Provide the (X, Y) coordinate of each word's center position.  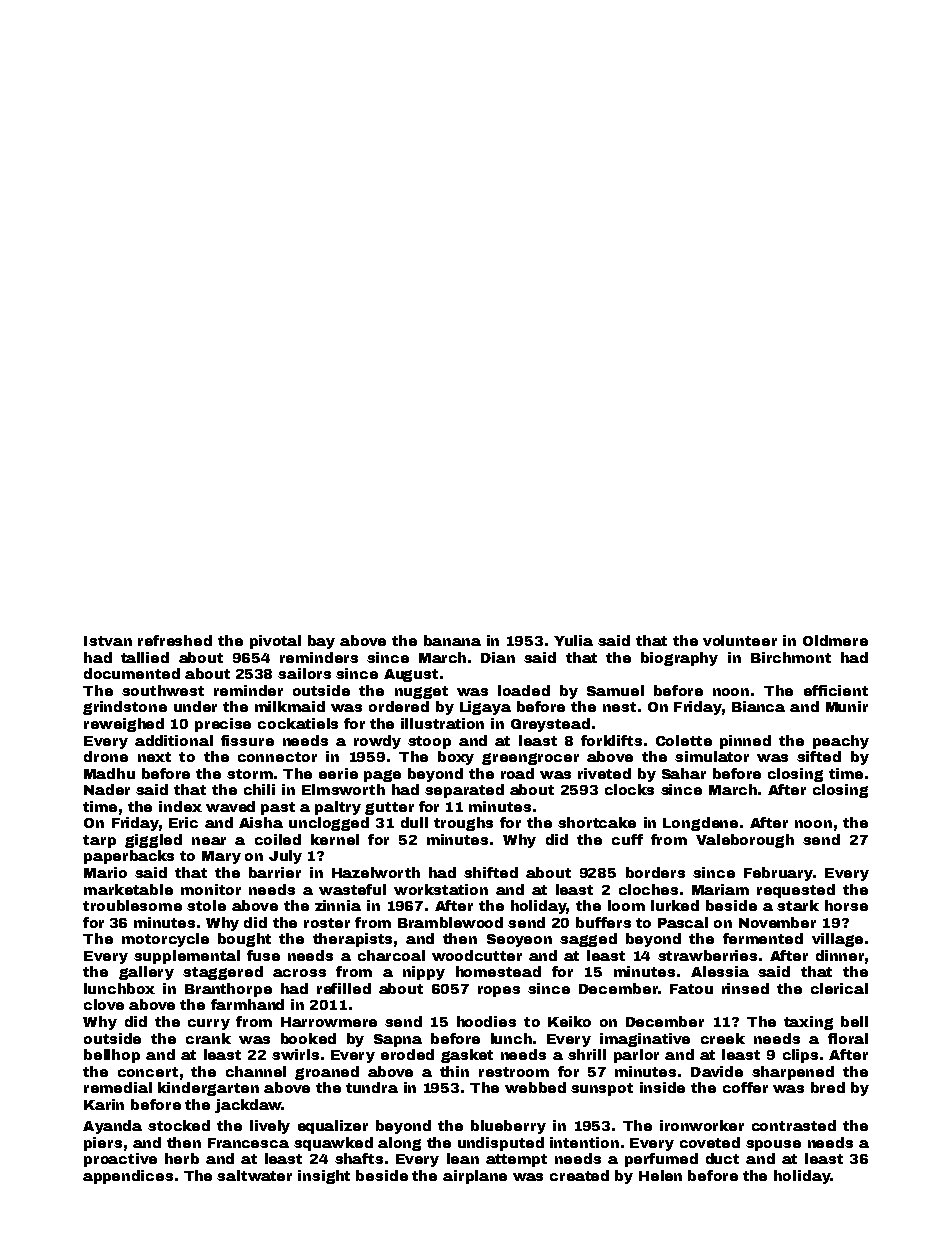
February (778, 874)
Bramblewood (450, 922)
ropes (499, 991)
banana (452, 640)
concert (148, 1072)
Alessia (720, 971)
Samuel (615, 690)
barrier (275, 872)
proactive (120, 1160)
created (579, 1175)
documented (132, 673)
